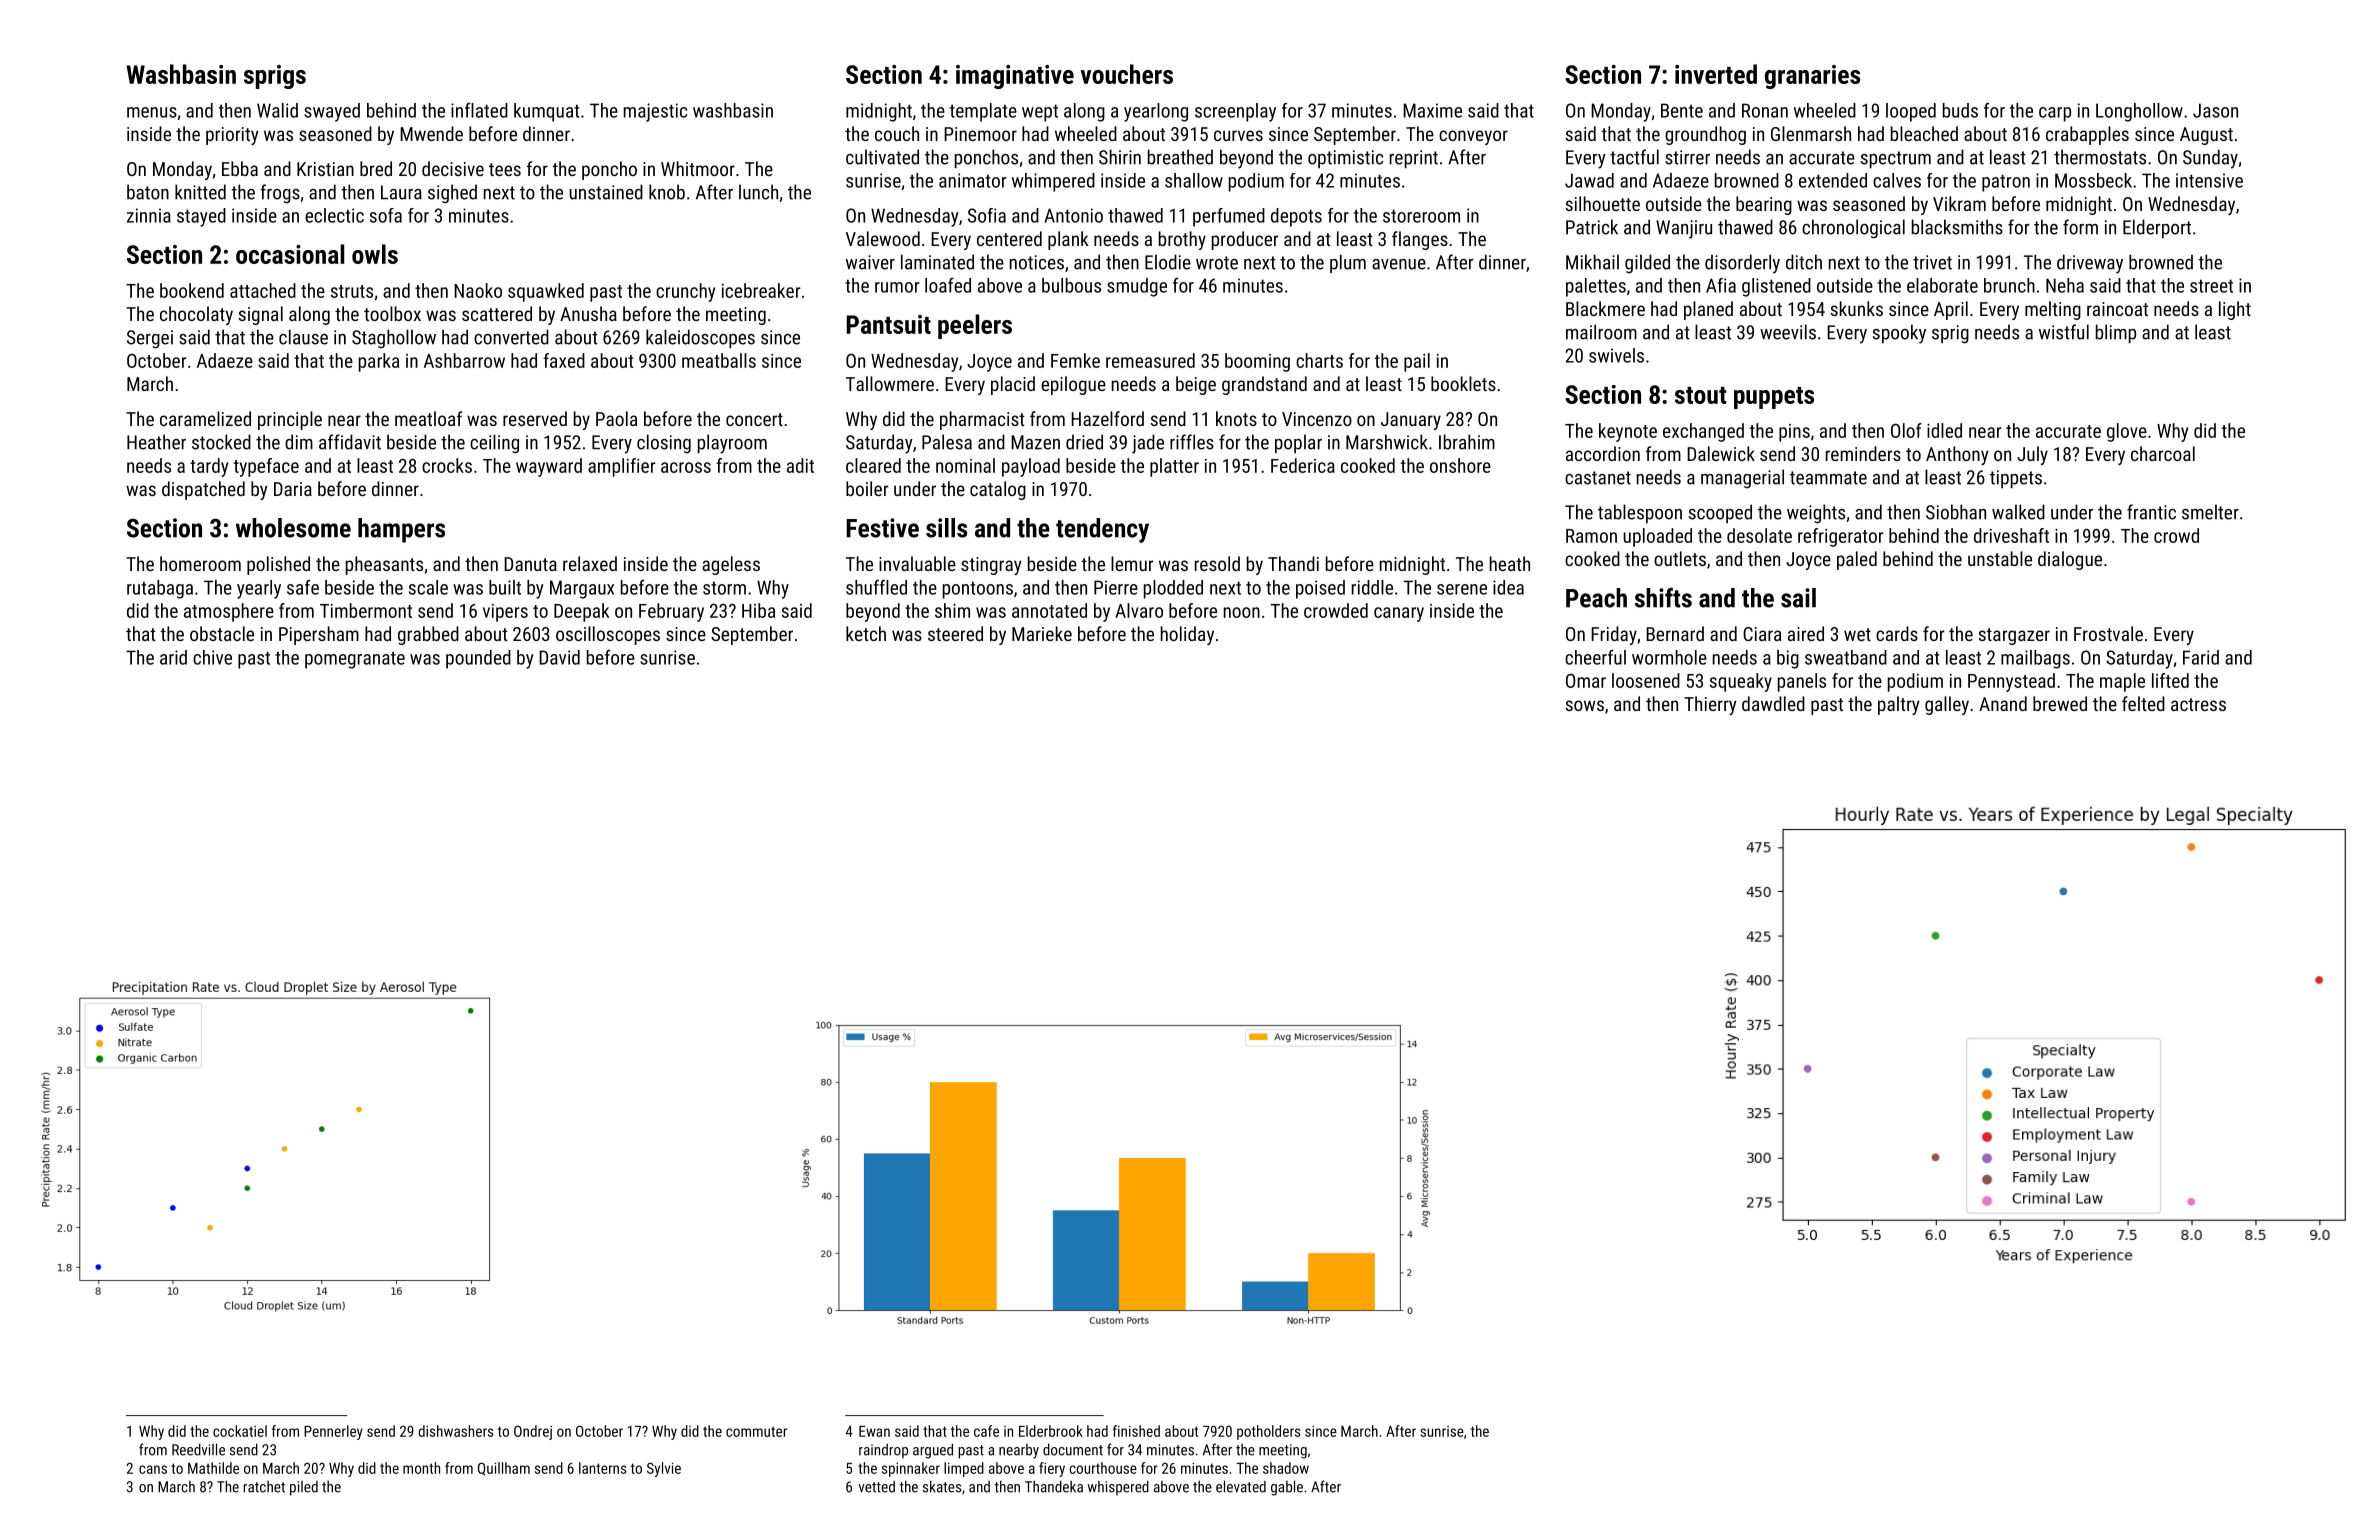 This document has height=1540, width=2380. What do you see at coordinates (212, 657) in the document?
I see `chive` at bounding box center [212, 657].
